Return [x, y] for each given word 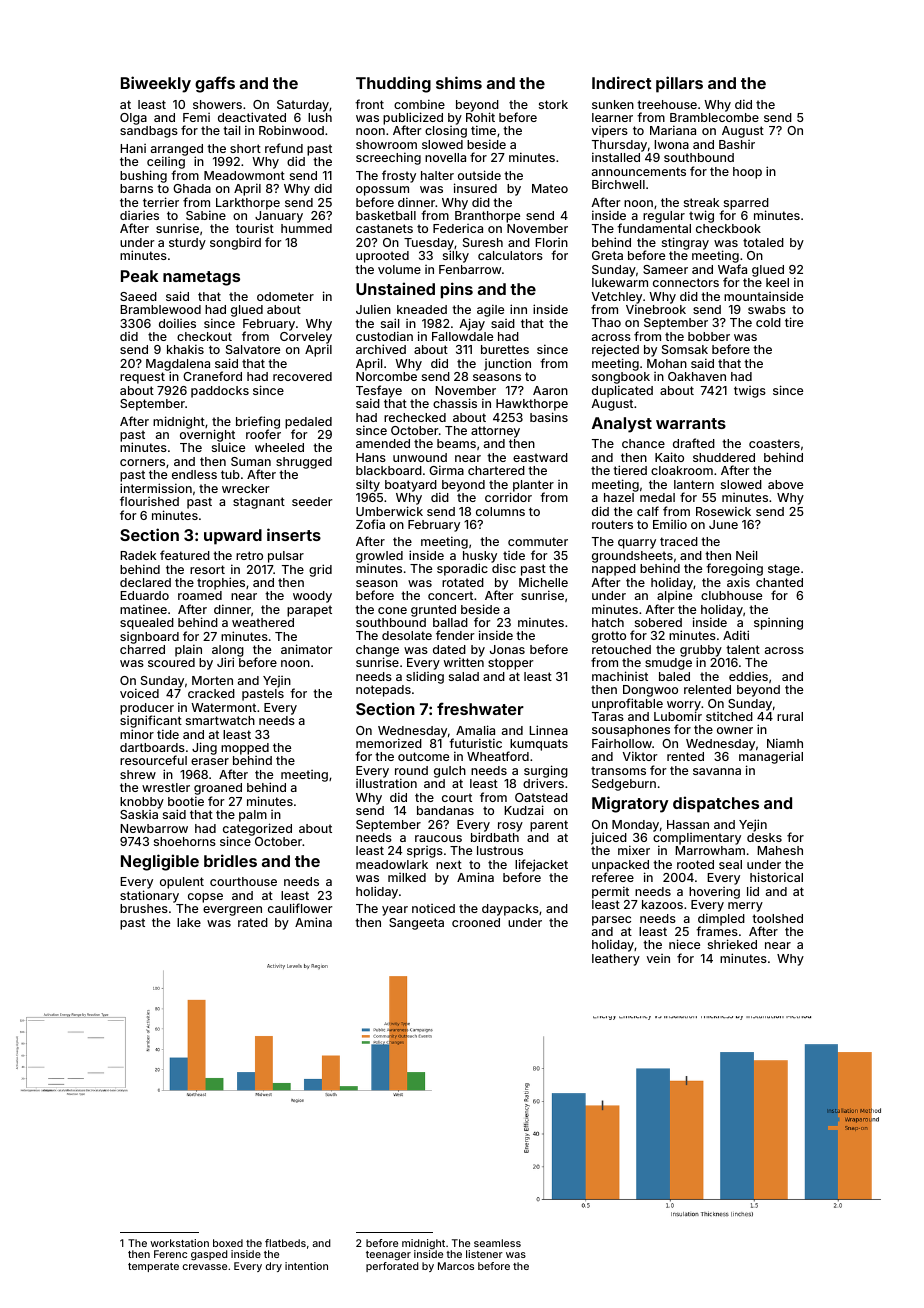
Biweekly [156, 84]
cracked [211, 693]
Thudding [393, 84]
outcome [423, 756]
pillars [679, 84]
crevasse [205, 1267]
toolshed [777, 918]
